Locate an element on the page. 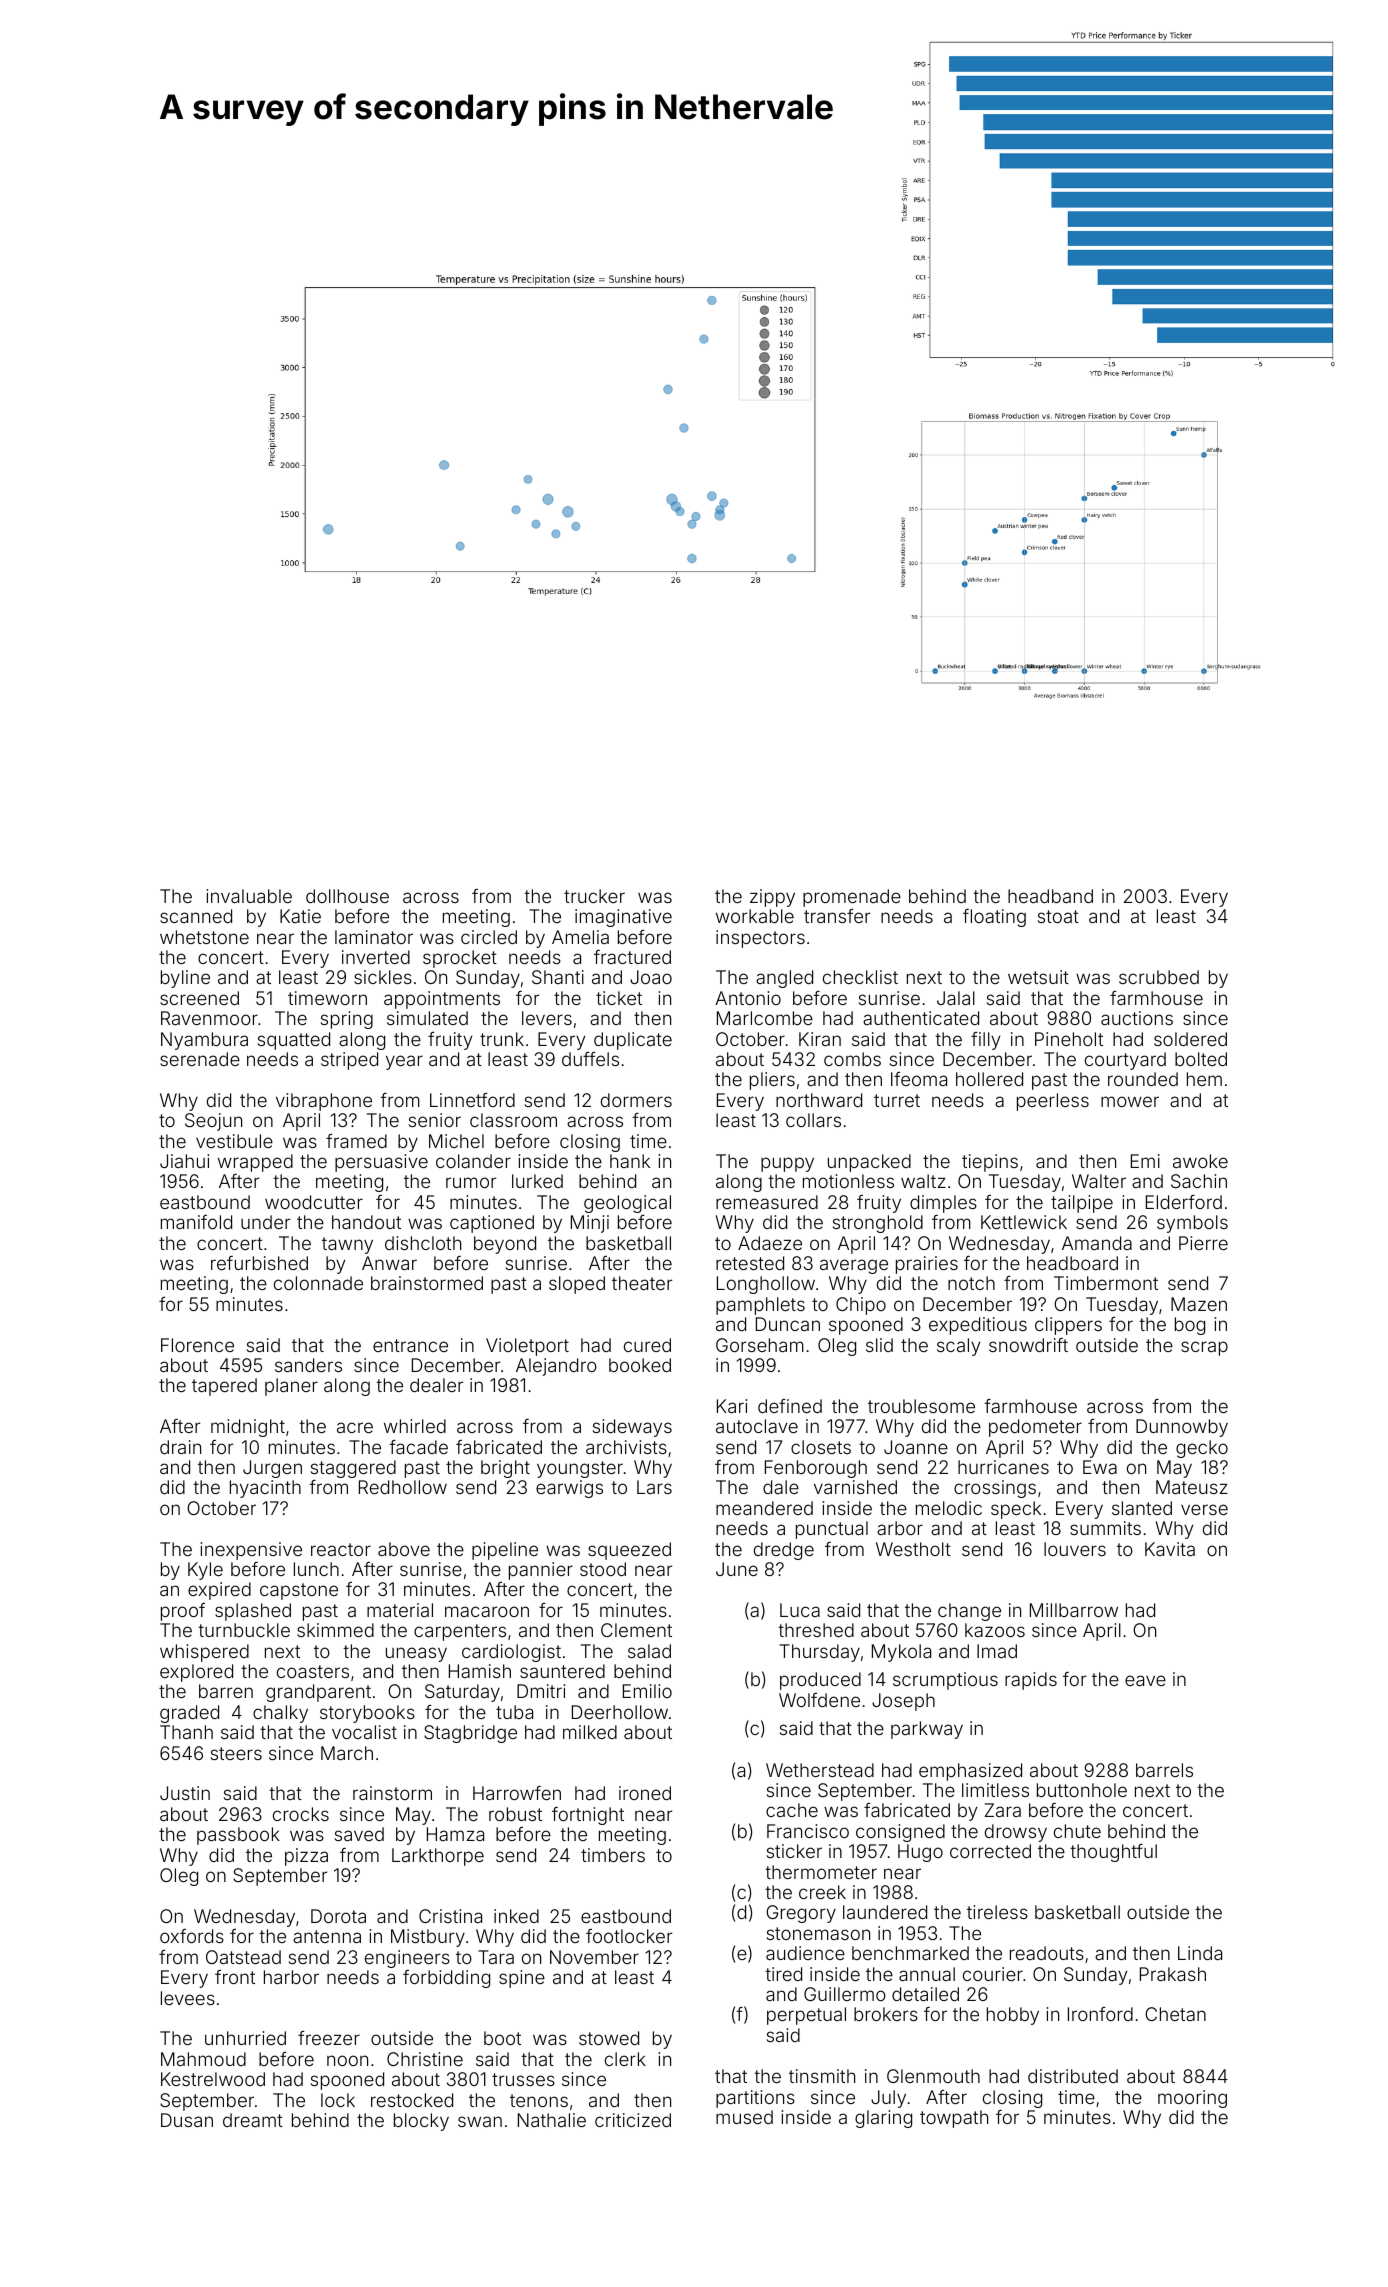  Linnetford is located at coordinates (472, 1100).
